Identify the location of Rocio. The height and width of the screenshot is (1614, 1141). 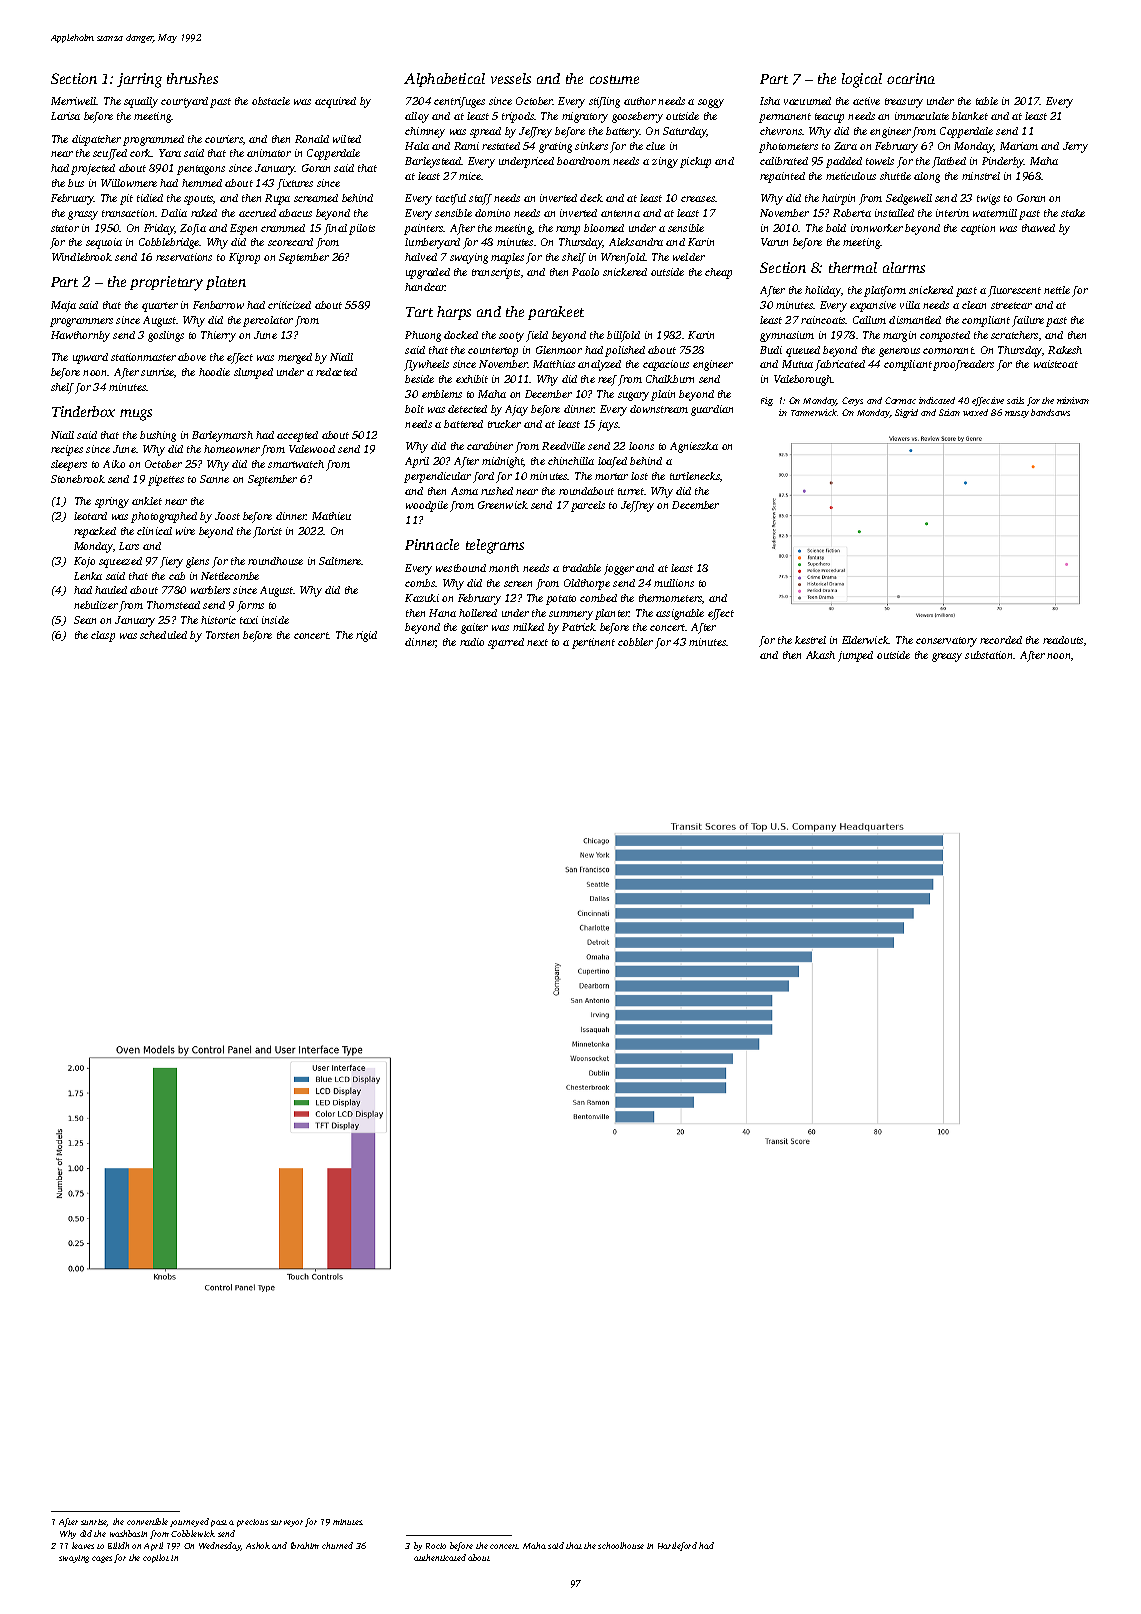
(436, 1546).
